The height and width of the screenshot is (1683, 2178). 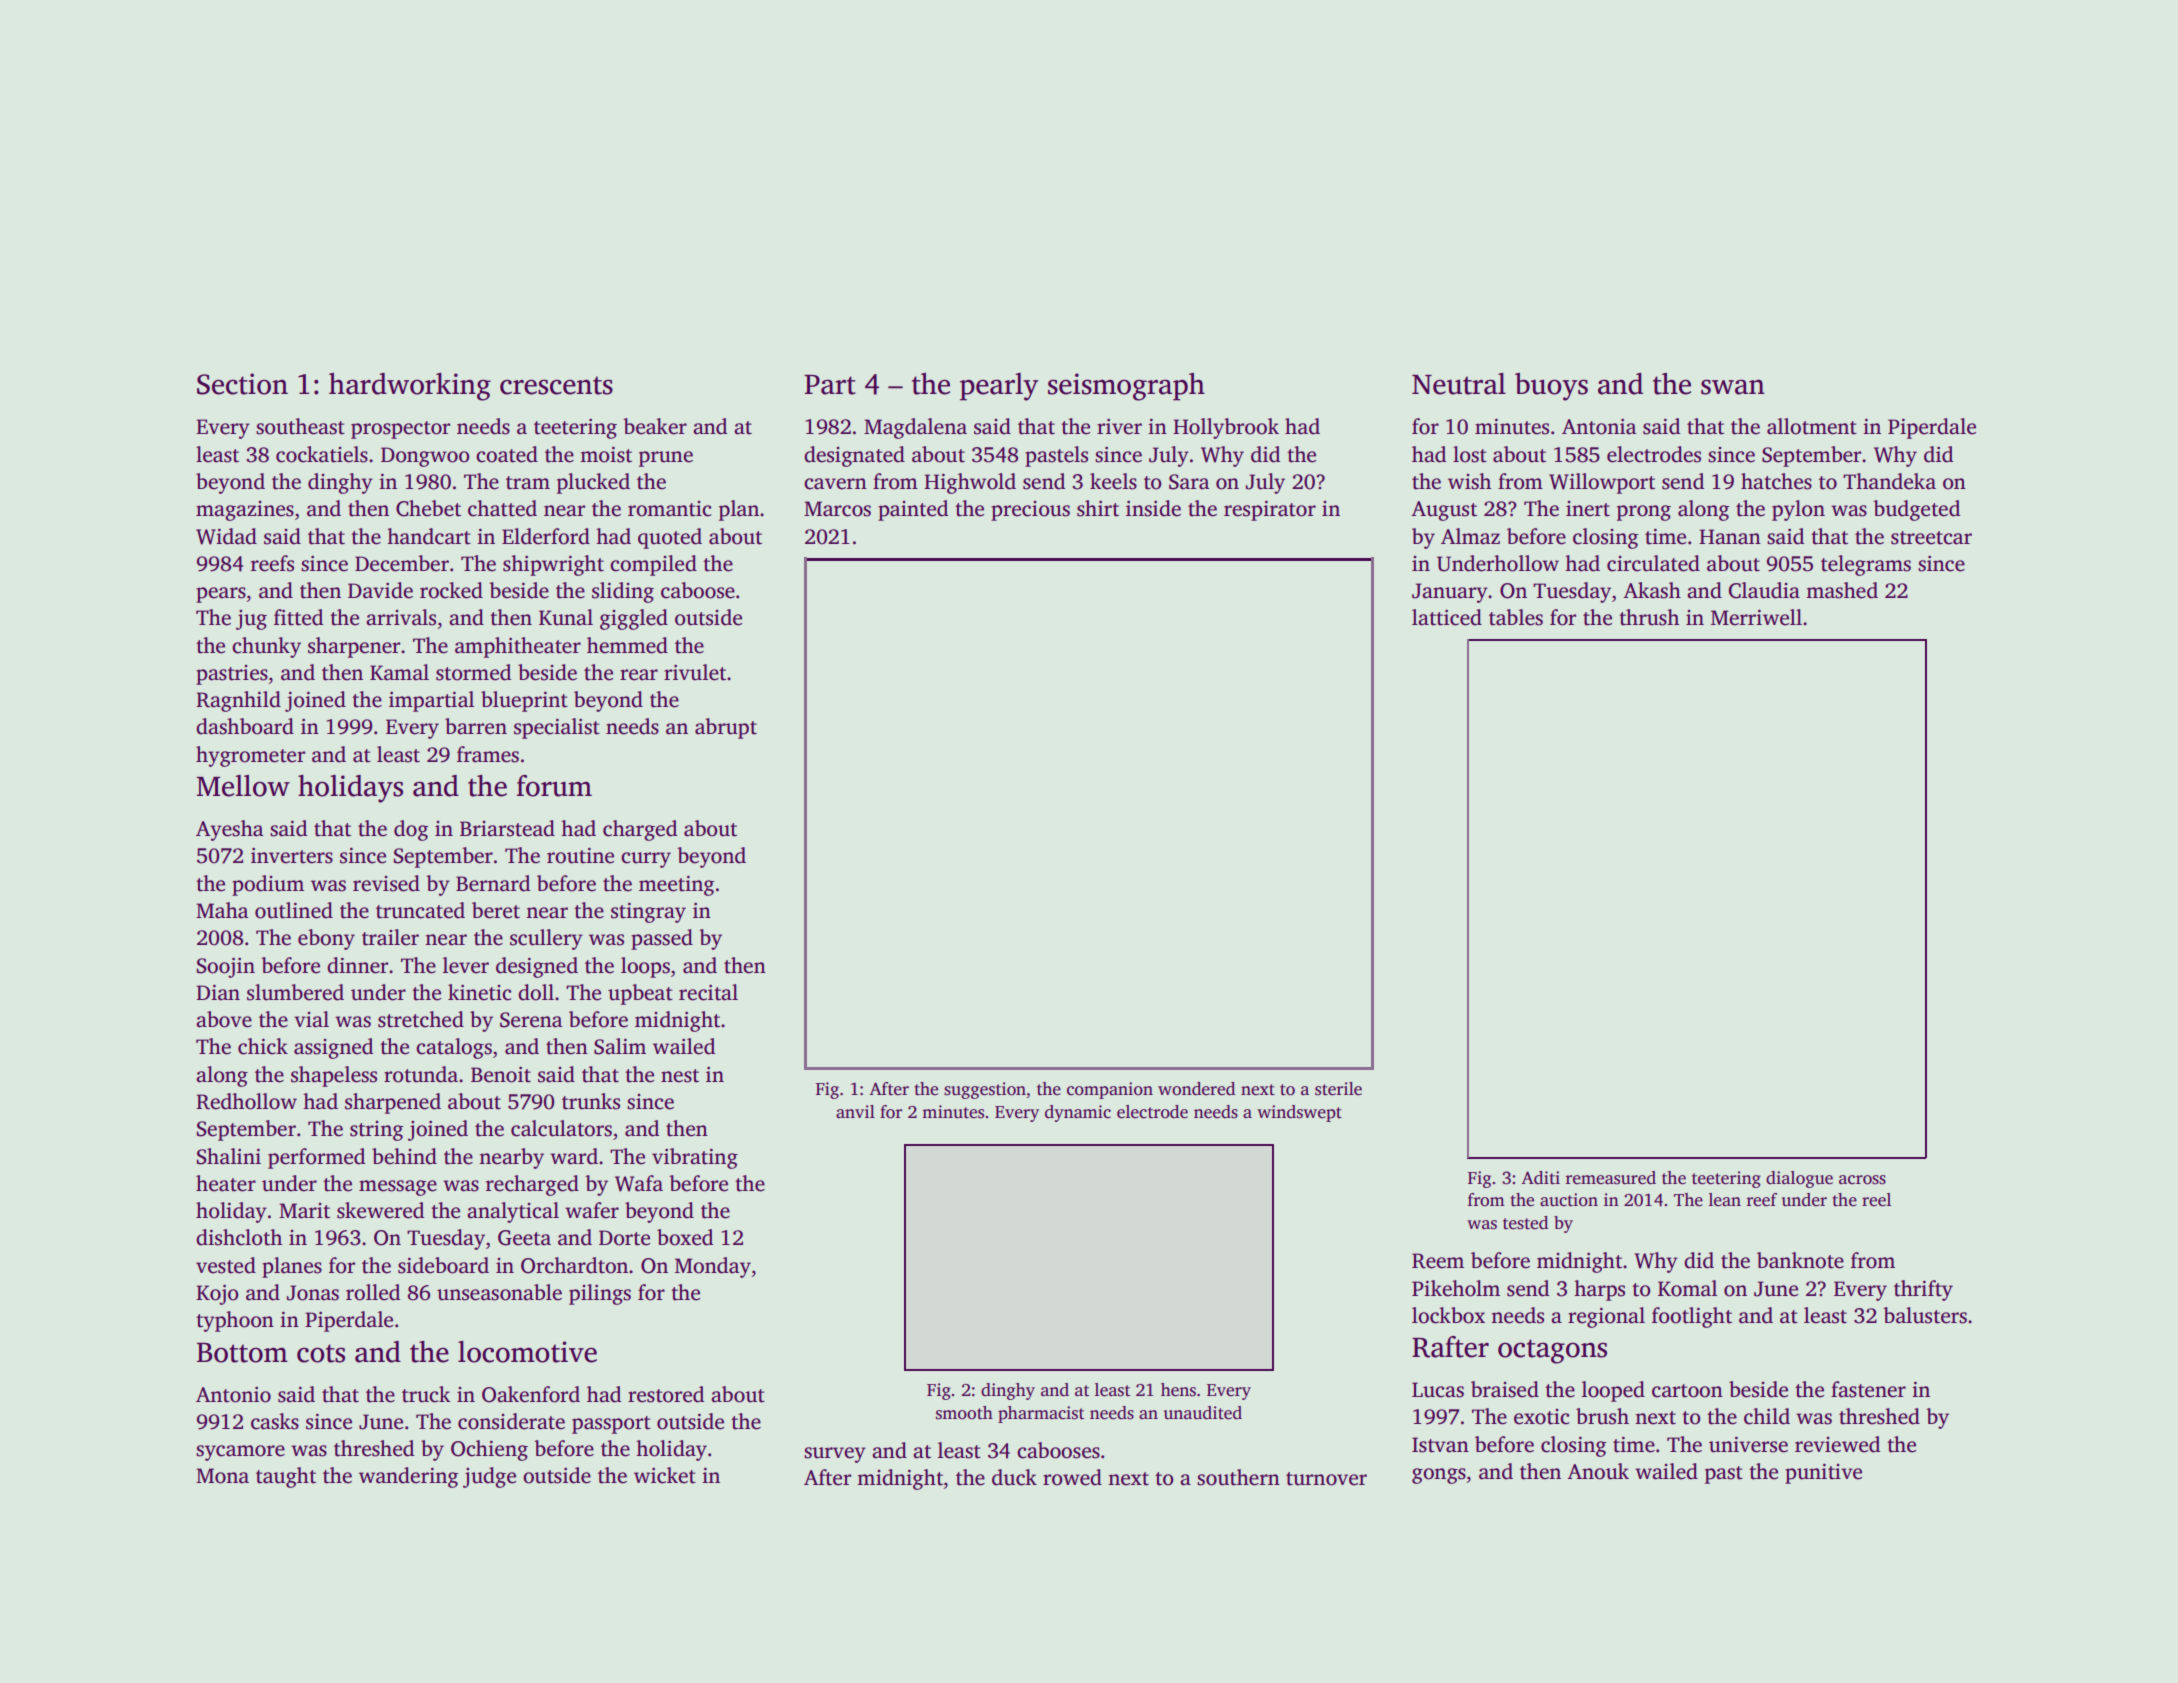 I want to click on Section, so click(x=242, y=384).
